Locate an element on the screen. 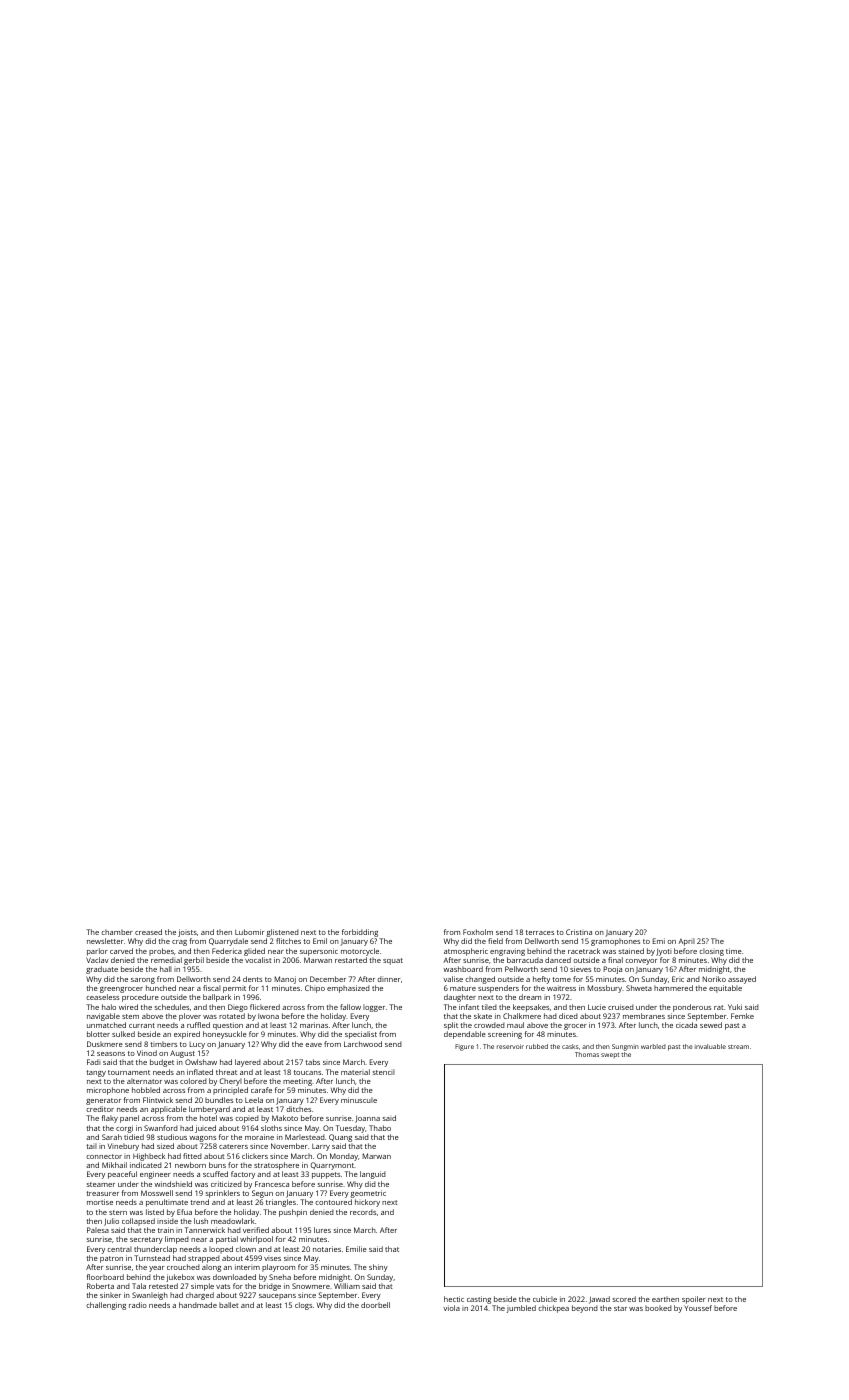 The height and width of the screenshot is (1400, 849). membranes is located at coordinates (644, 1016).
